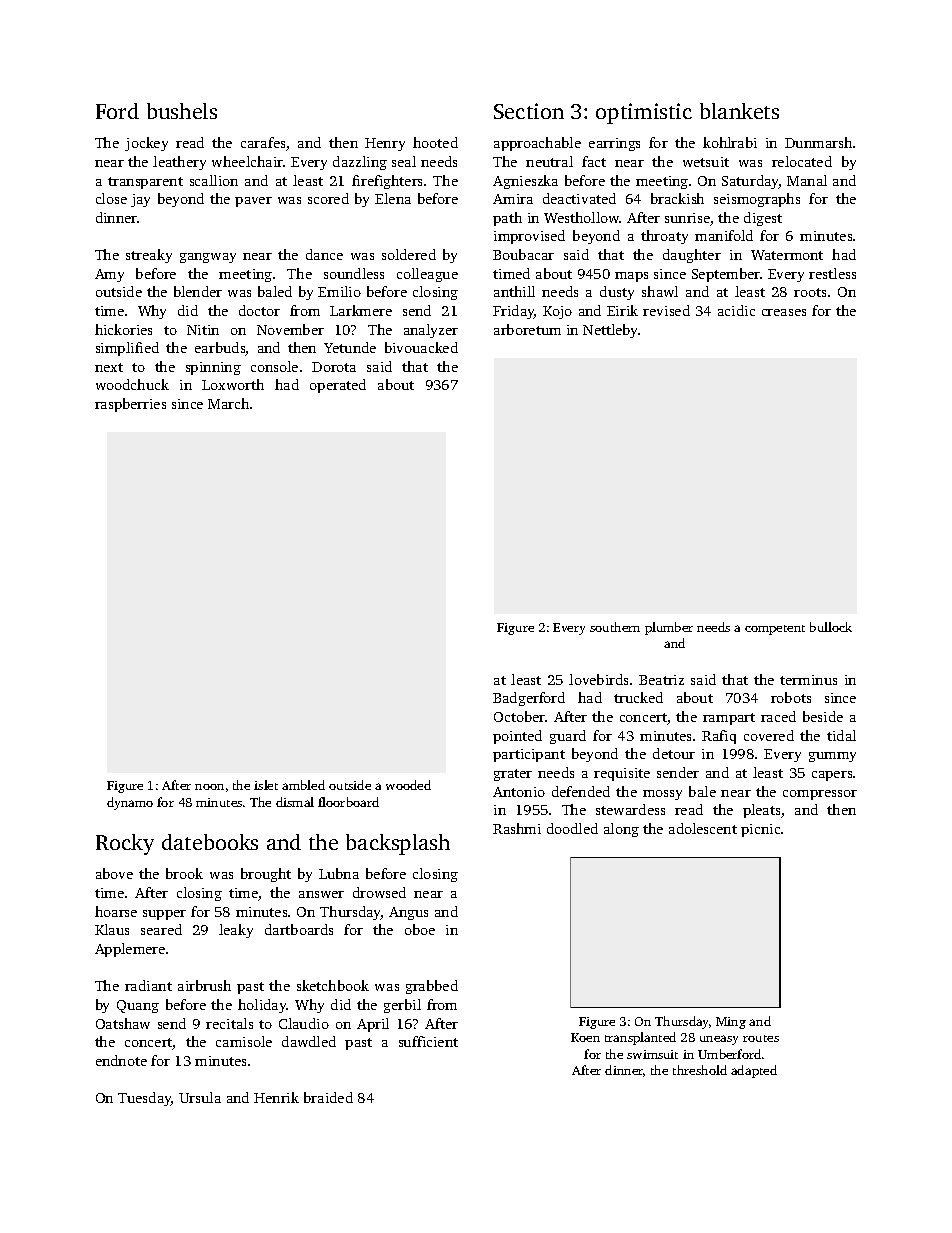 This screenshot has width=952, height=1233. Describe the element at coordinates (529, 111) in the screenshot. I see `Section` at that location.
